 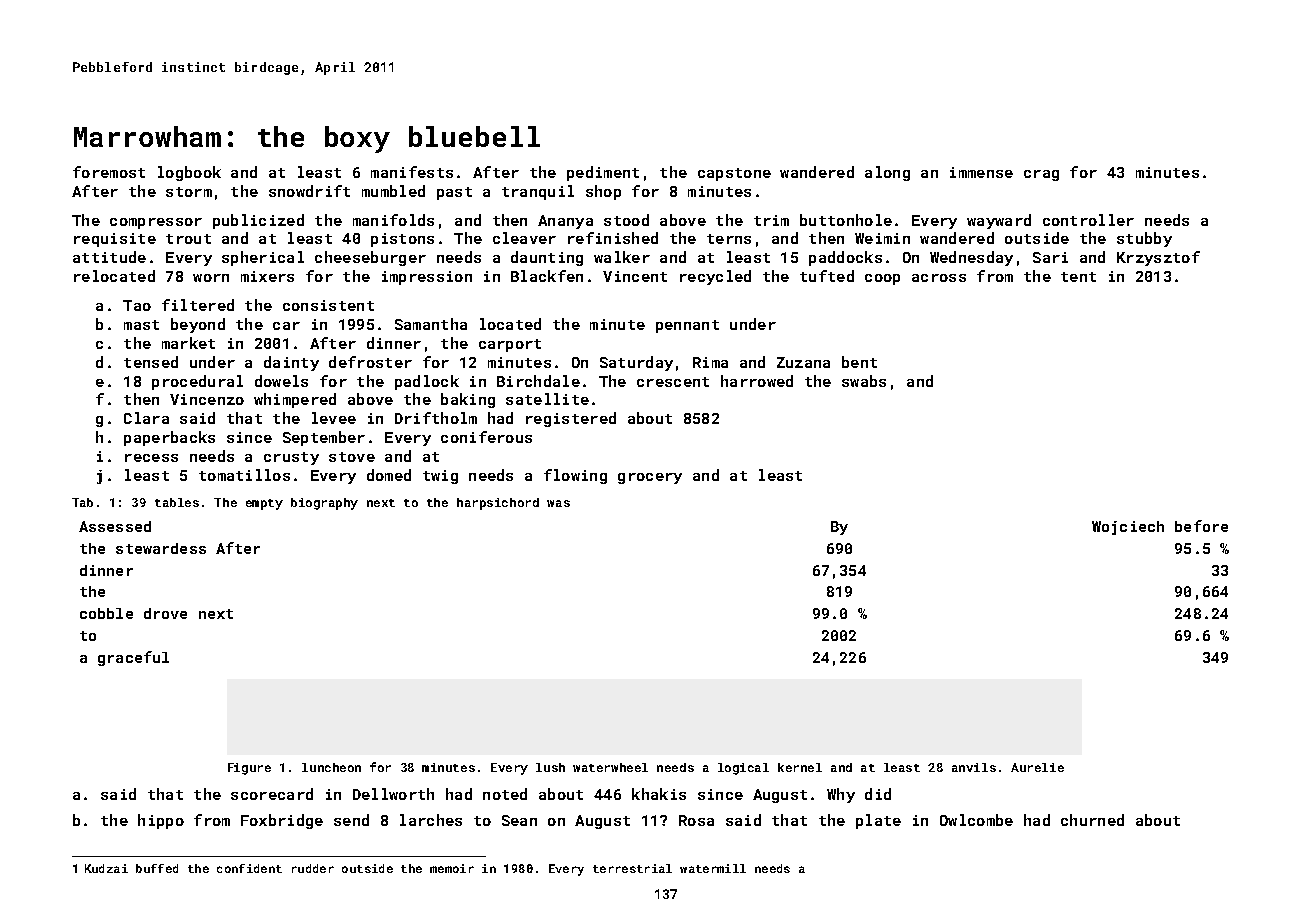 I want to click on Ananya, so click(x=565, y=222).
